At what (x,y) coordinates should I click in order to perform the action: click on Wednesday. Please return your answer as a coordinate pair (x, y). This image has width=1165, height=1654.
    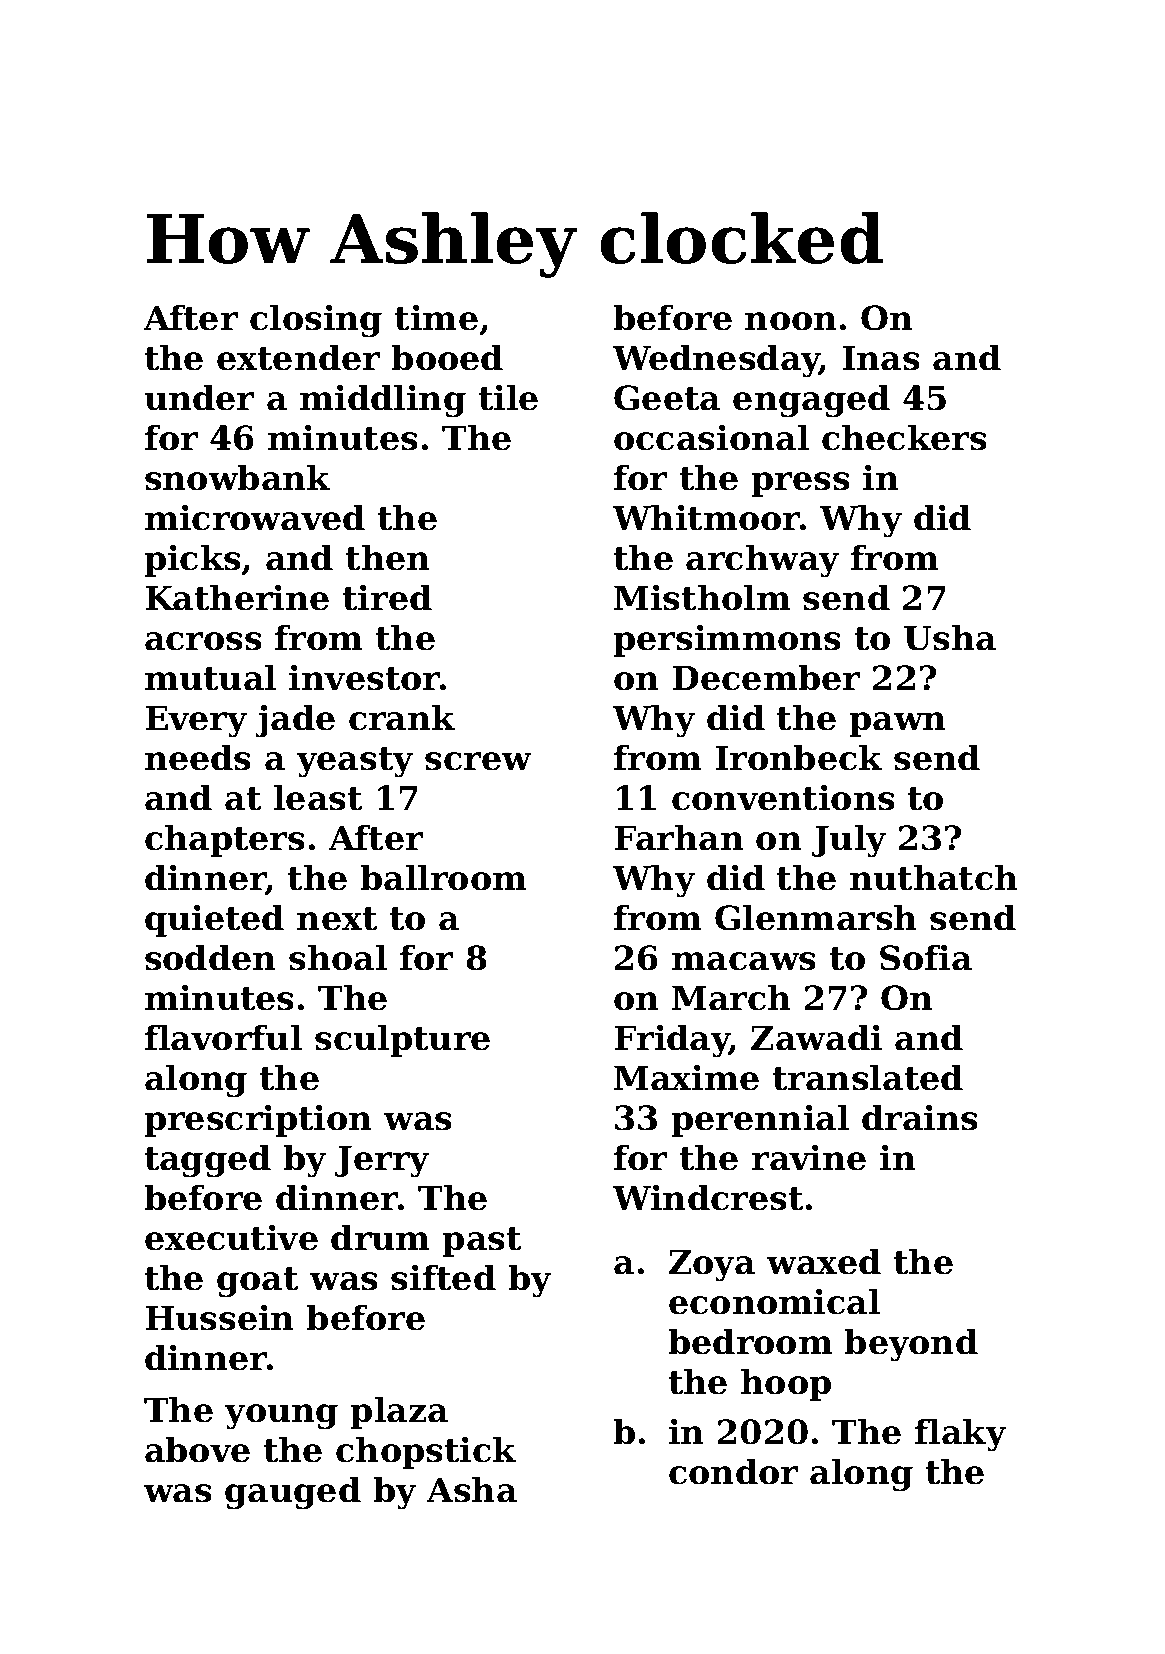
    Looking at the image, I should click on (716, 361).
